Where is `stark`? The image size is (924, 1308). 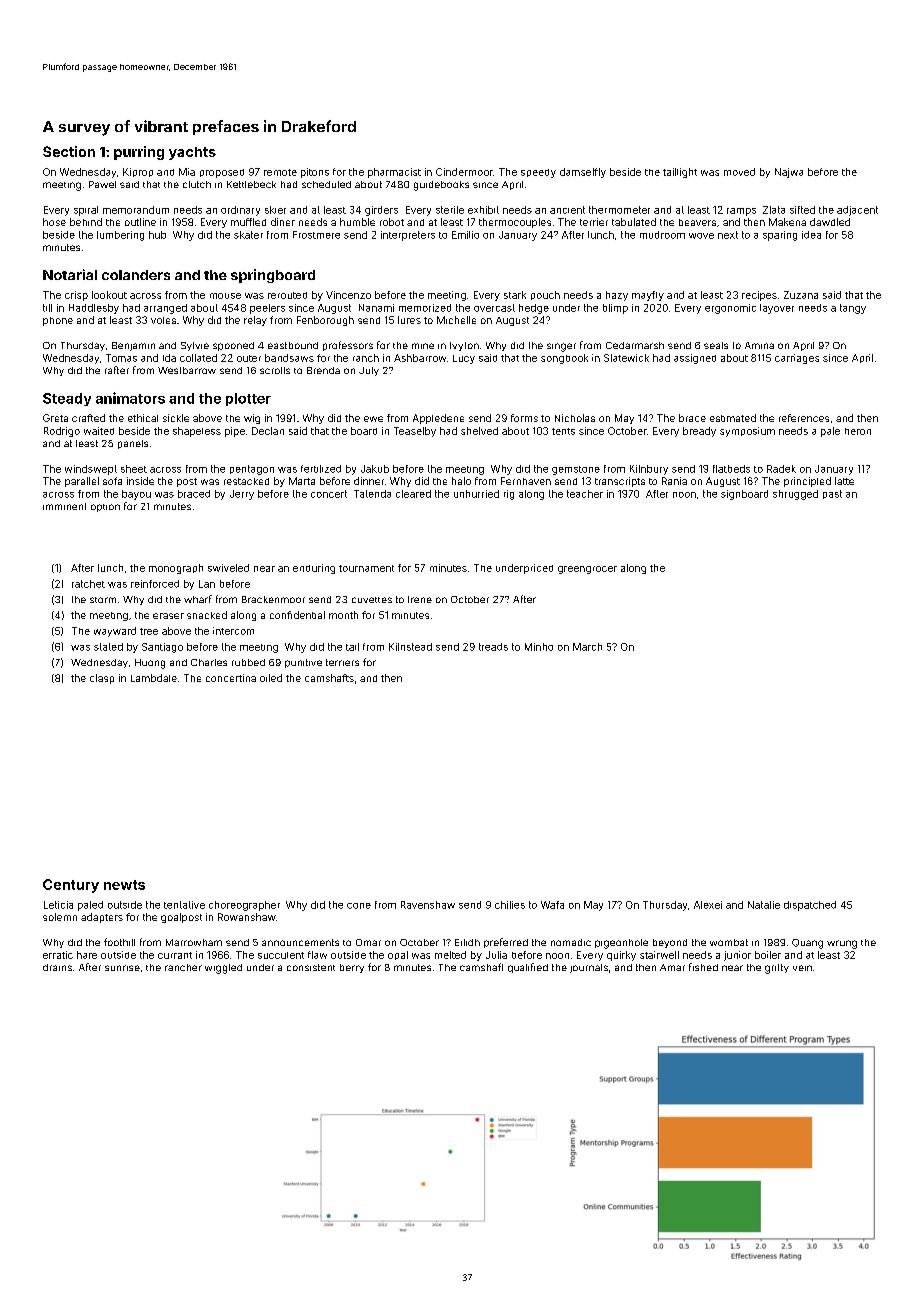
stark is located at coordinates (515, 295).
